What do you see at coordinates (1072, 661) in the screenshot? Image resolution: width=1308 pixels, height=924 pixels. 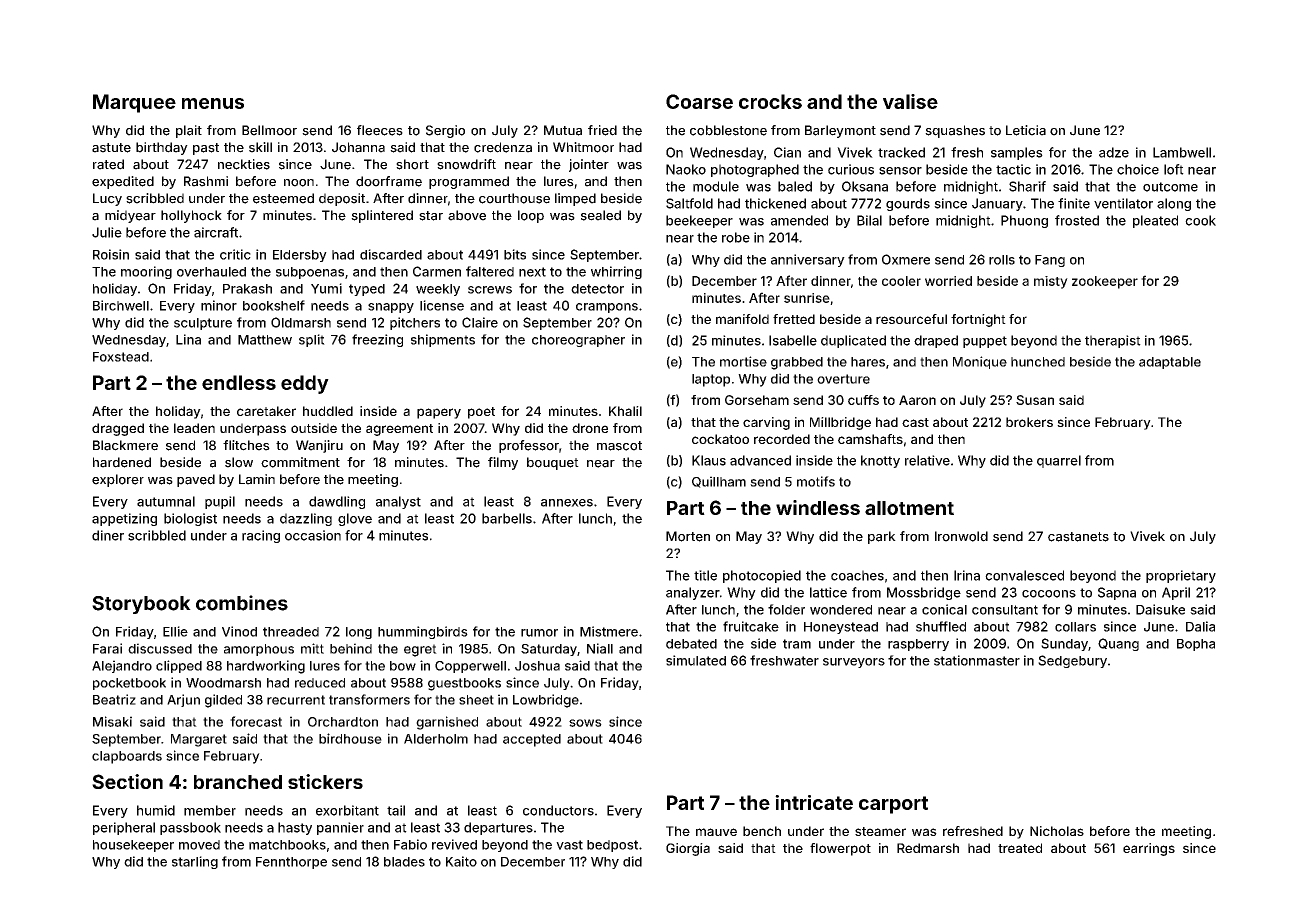 I see `Sedgebury` at bounding box center [1072, 661].
